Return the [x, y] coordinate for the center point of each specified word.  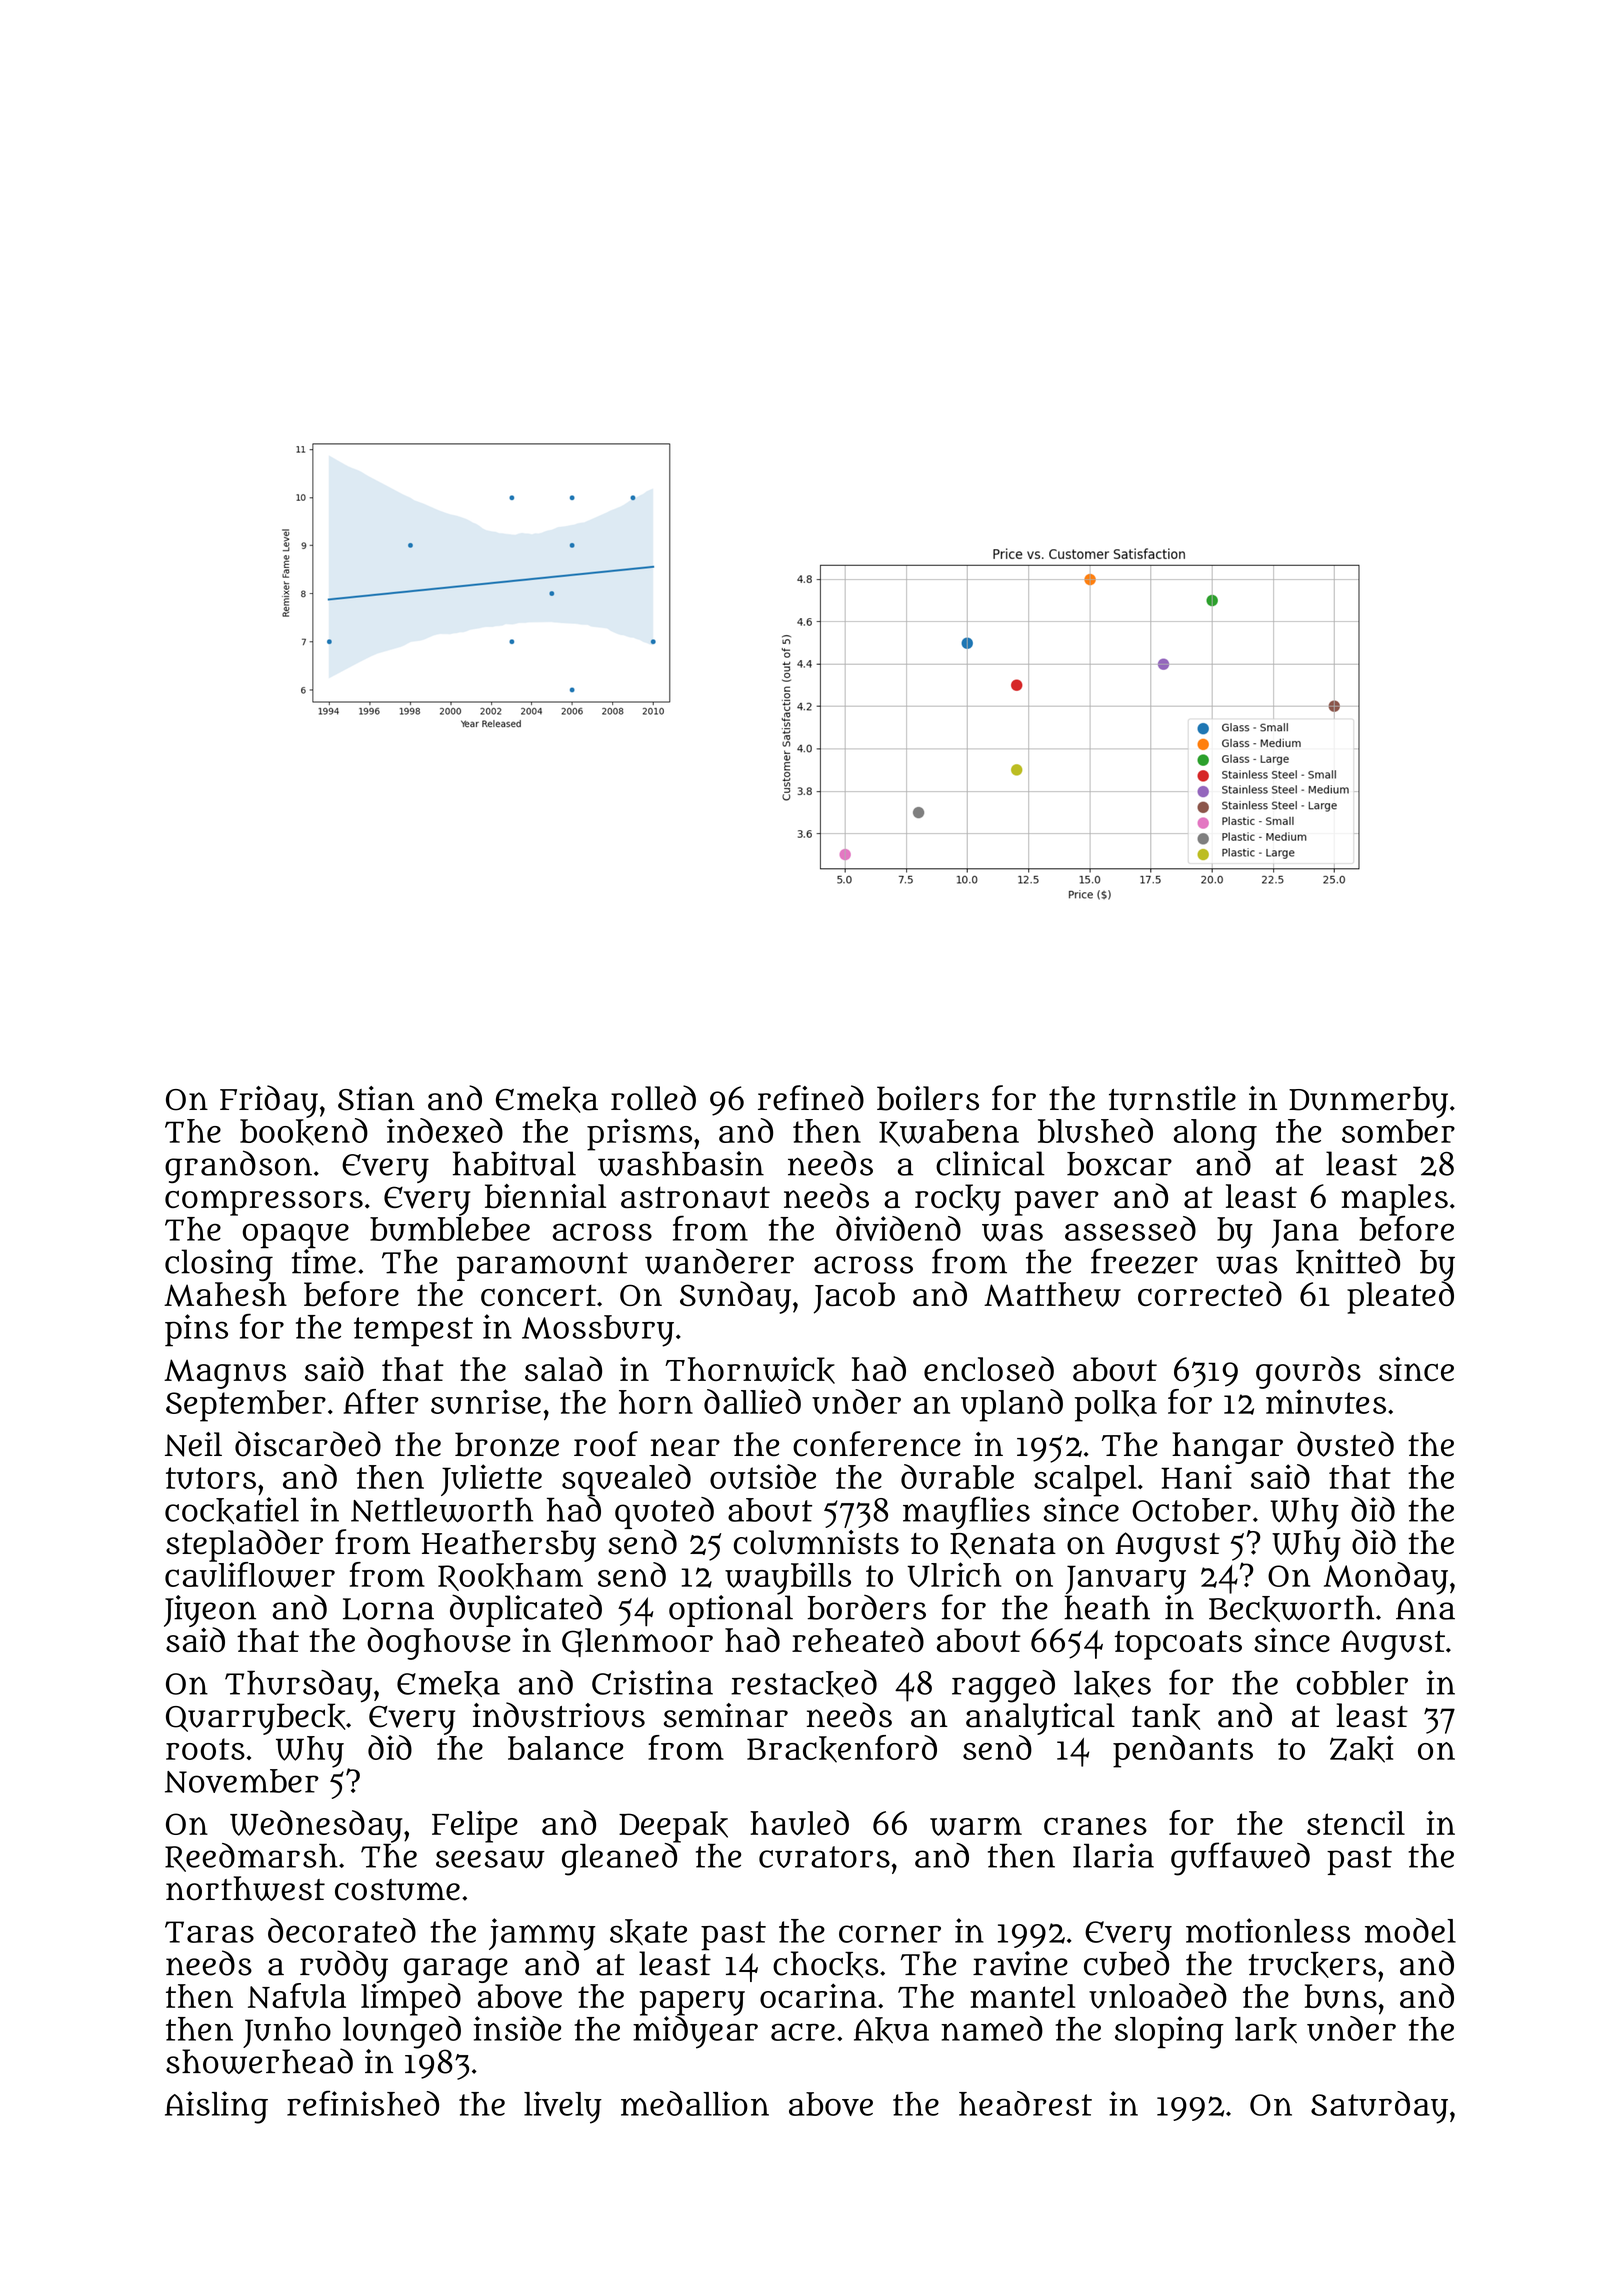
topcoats [1178, 1645]
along [1215, 1135]
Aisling [216, 2107]
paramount [542, 1266]
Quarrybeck [256, 1719]
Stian [376, 1098]
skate [648, 1932]
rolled [653, 1098]
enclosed [989, 1368]
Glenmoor [637, 1642]
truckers [1312, 1965]
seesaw [490, 1859]
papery [692, 2003]
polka [1116, 1406]
